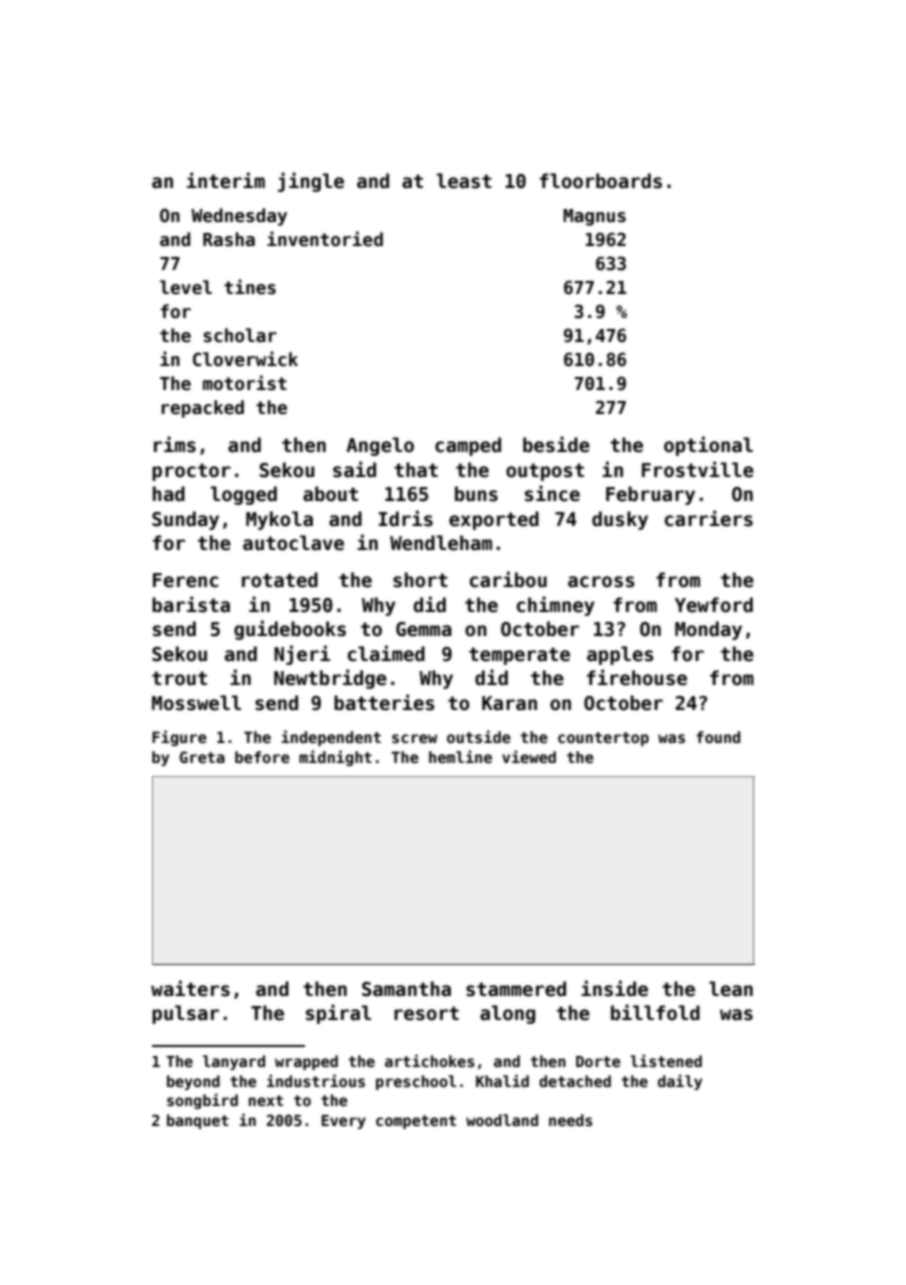  I want to click on inventoried, so click(325, 239).
